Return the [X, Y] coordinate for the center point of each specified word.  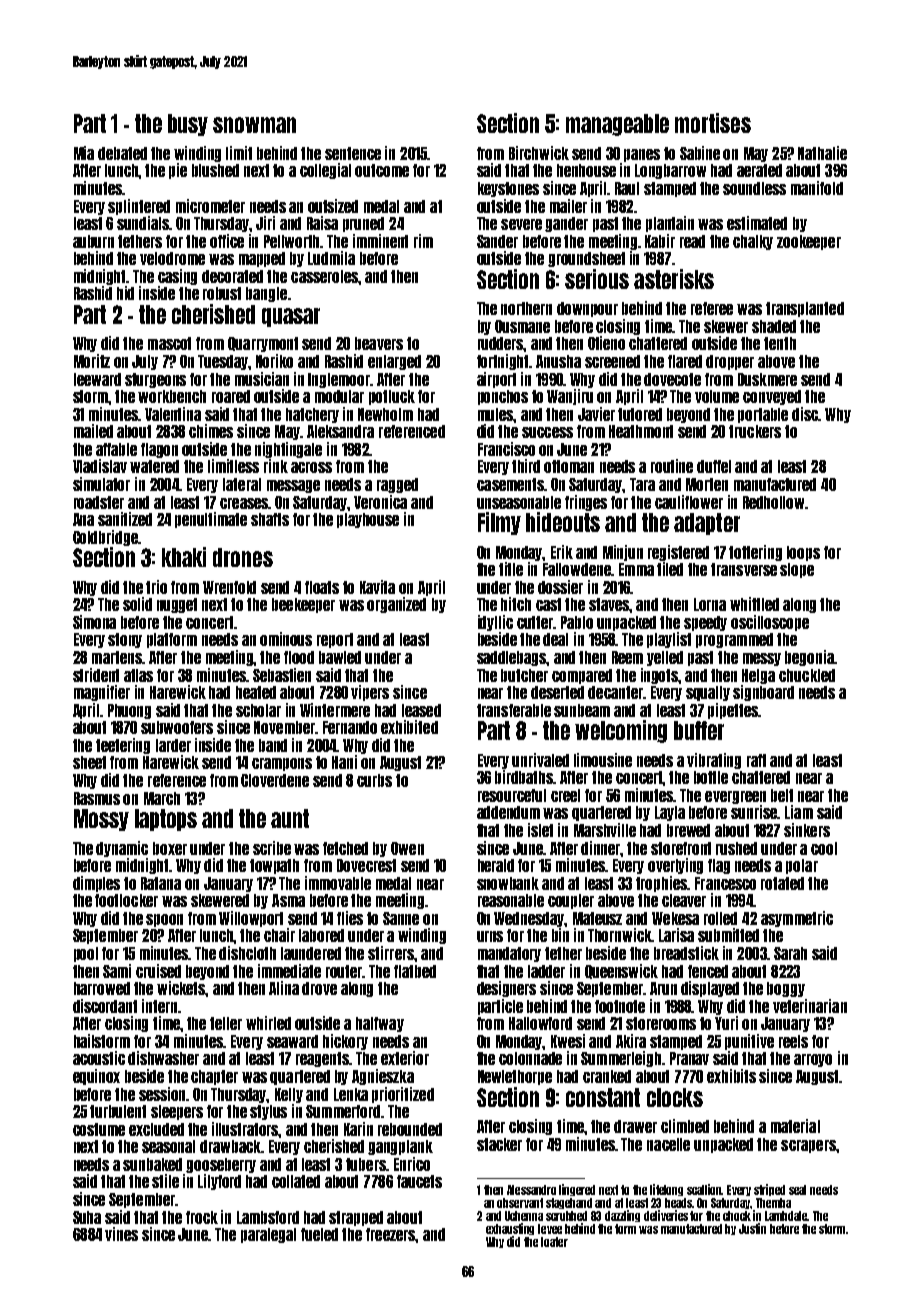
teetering [123, 746]
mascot [169, 343]
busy [188, 125]
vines [121, 1234]
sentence [353, 153]
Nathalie [822, 153]
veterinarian [810, 1006]
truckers [755, 431]
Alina [284, 988]
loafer [554, 1242]
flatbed [415, 971]
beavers [379, 343]
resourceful [512, 795]
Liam [799, 812]
